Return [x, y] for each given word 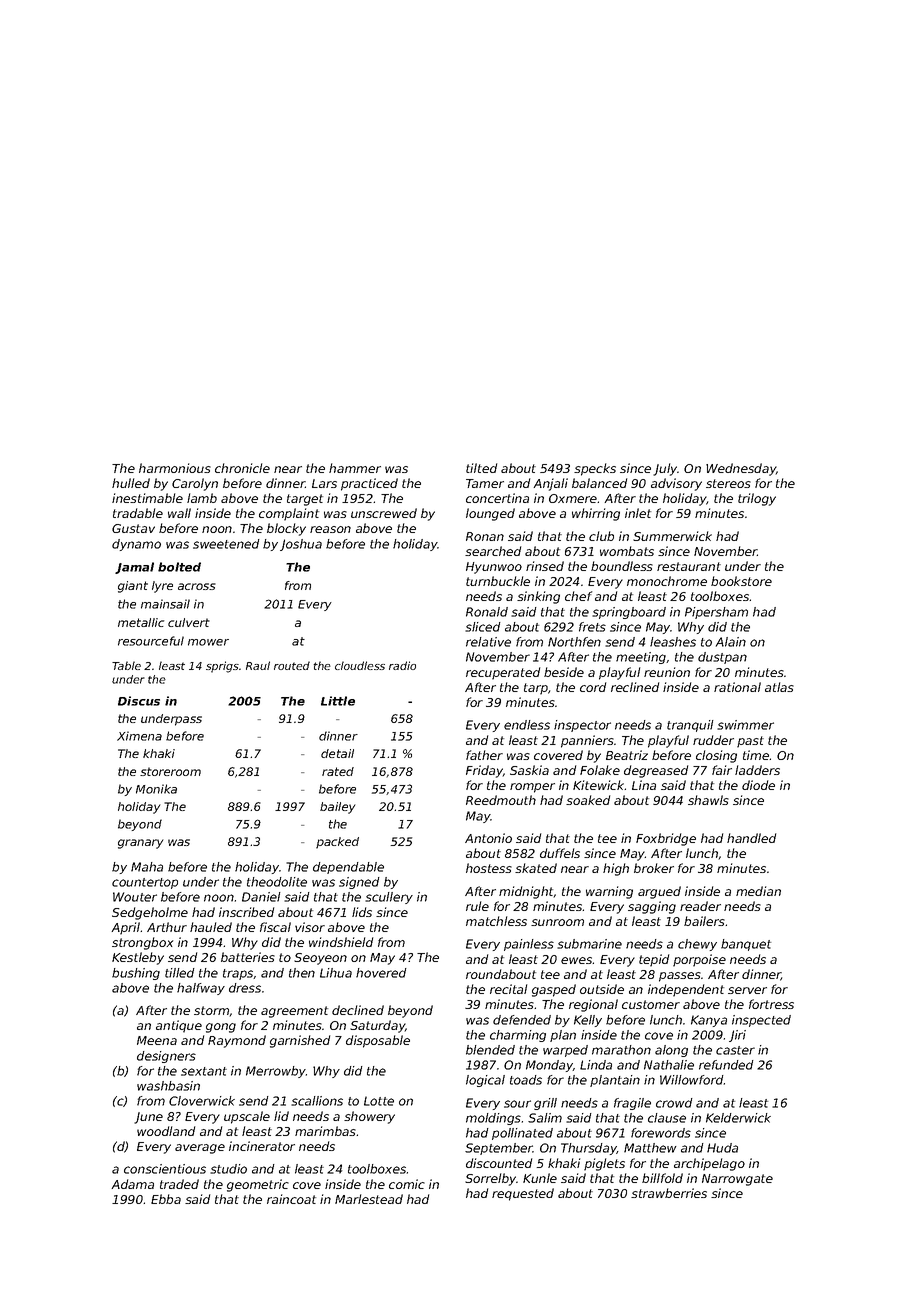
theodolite [277, 882]
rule [477, 906]
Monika [156, 789]
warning [609, 892]
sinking [538, 597]
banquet [746, 945]
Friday [484, 771]
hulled [131, 483]
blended [490, 1050]
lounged [490, 514]
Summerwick [672, 536]
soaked [588, 800]
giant [133, 587]
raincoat [291, 1199]
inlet [638, 513]
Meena [157, 1040]
